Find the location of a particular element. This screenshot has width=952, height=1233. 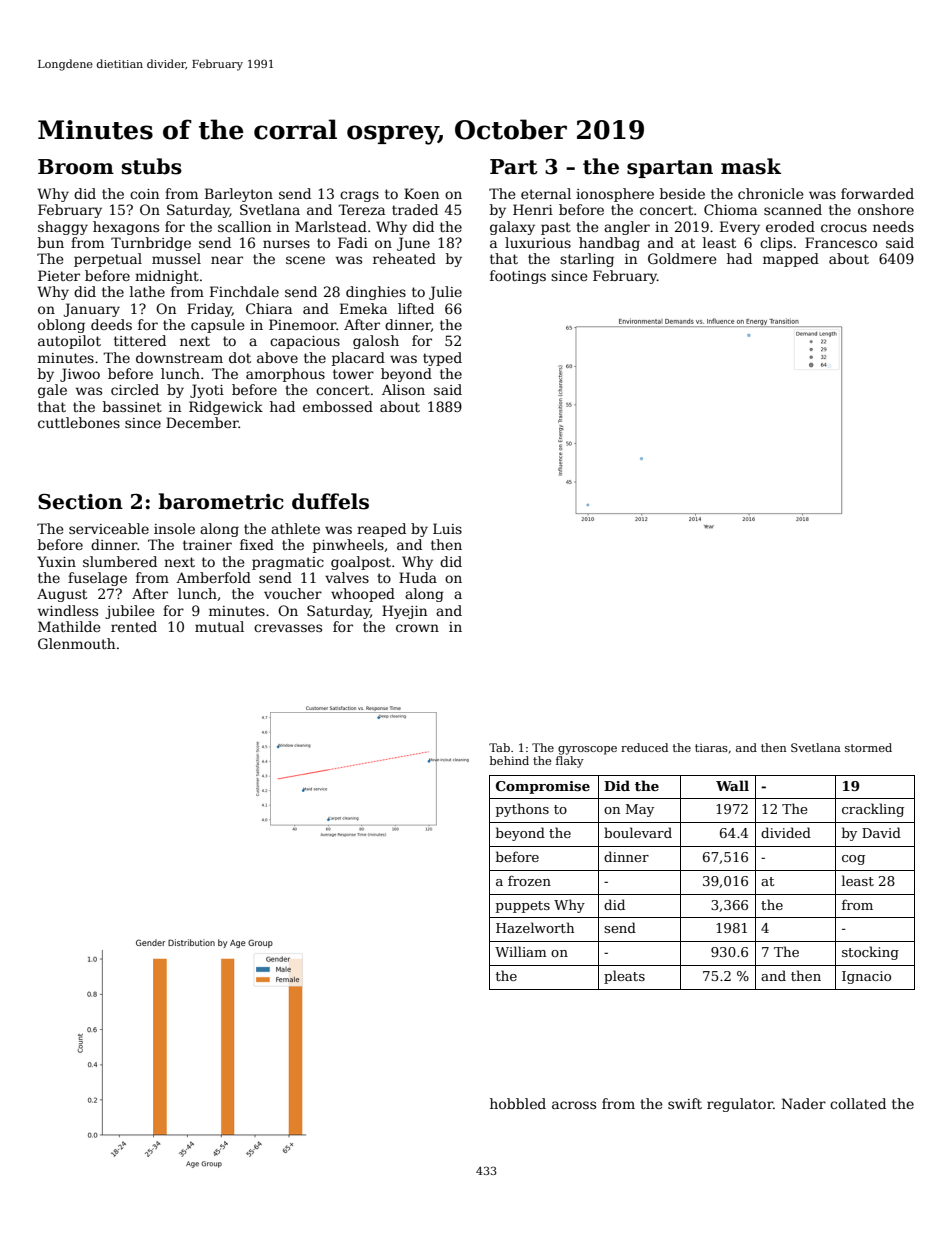

crags is located at coordinates (359, 196).
